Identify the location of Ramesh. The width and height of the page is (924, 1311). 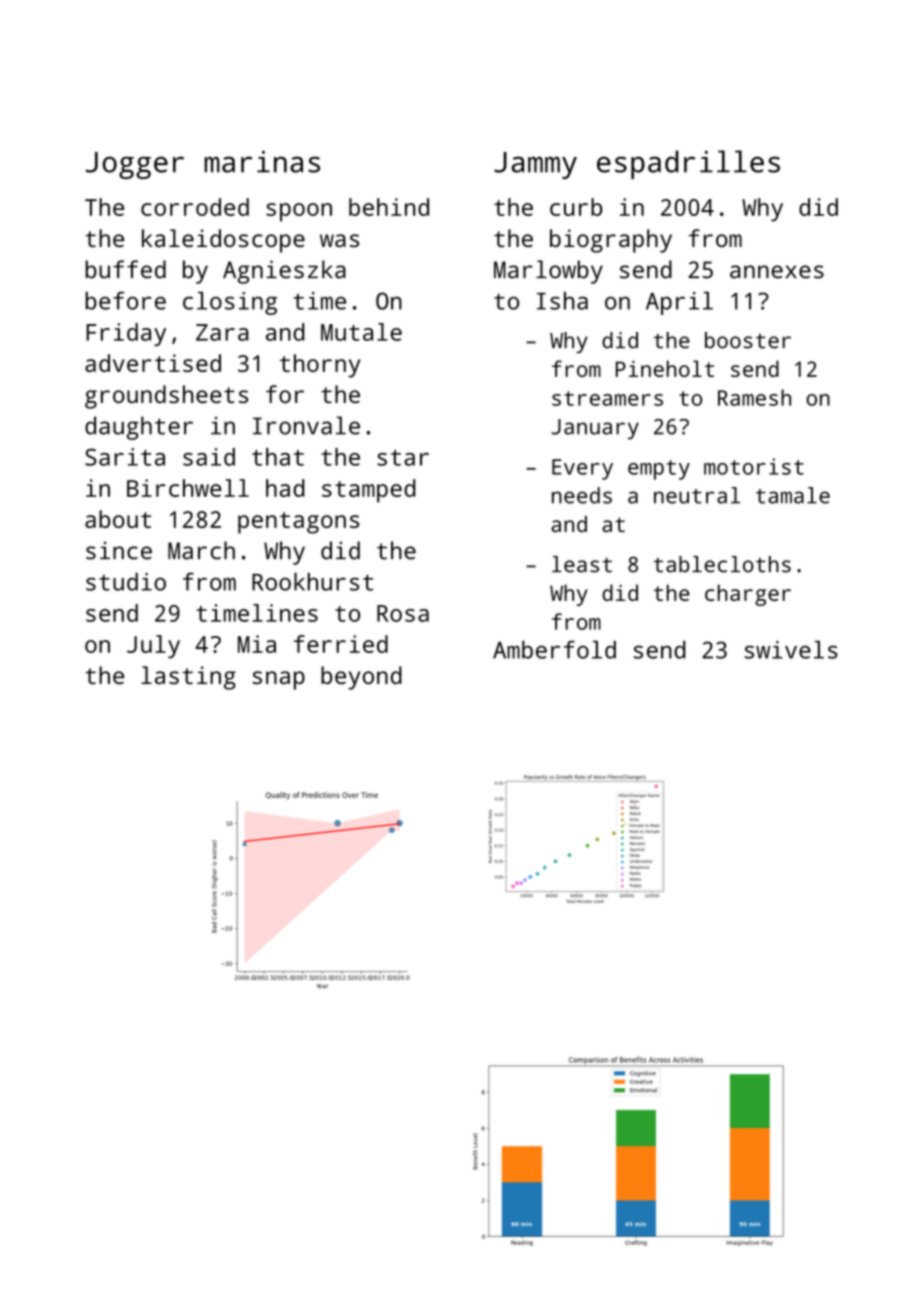
(754, 397).
